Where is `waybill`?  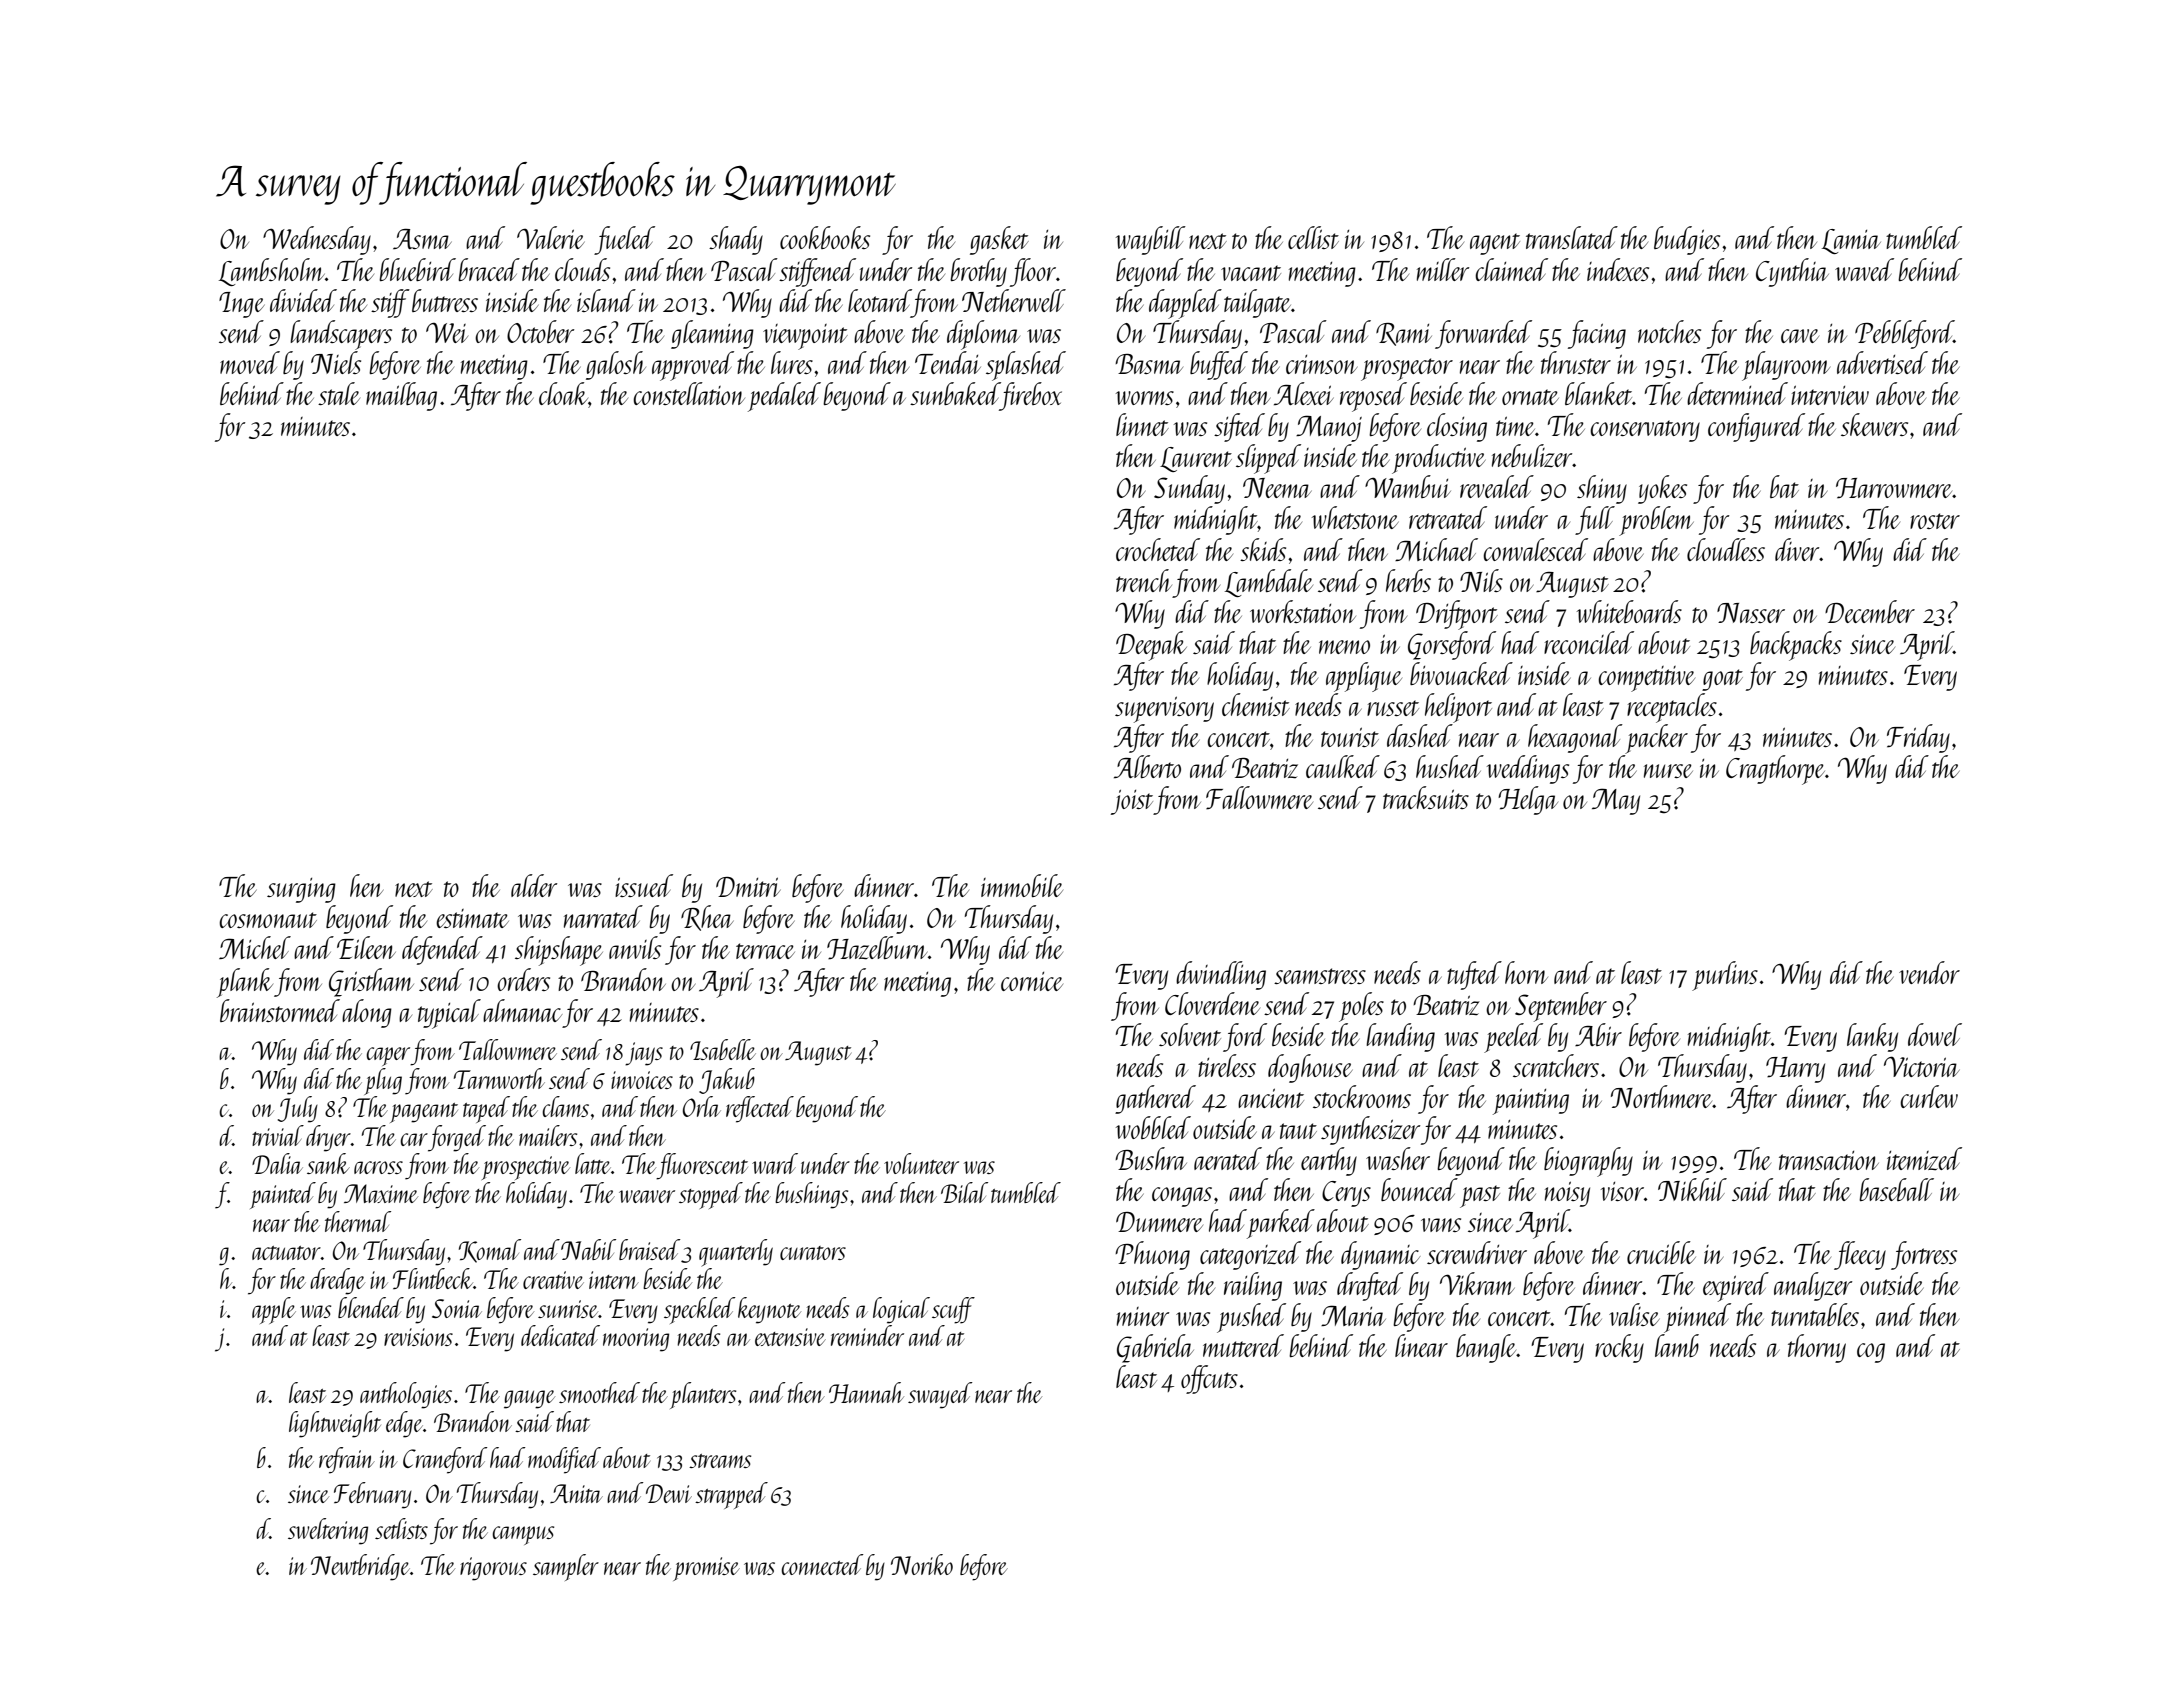 waybill is located at coordinates (1151, 240).
